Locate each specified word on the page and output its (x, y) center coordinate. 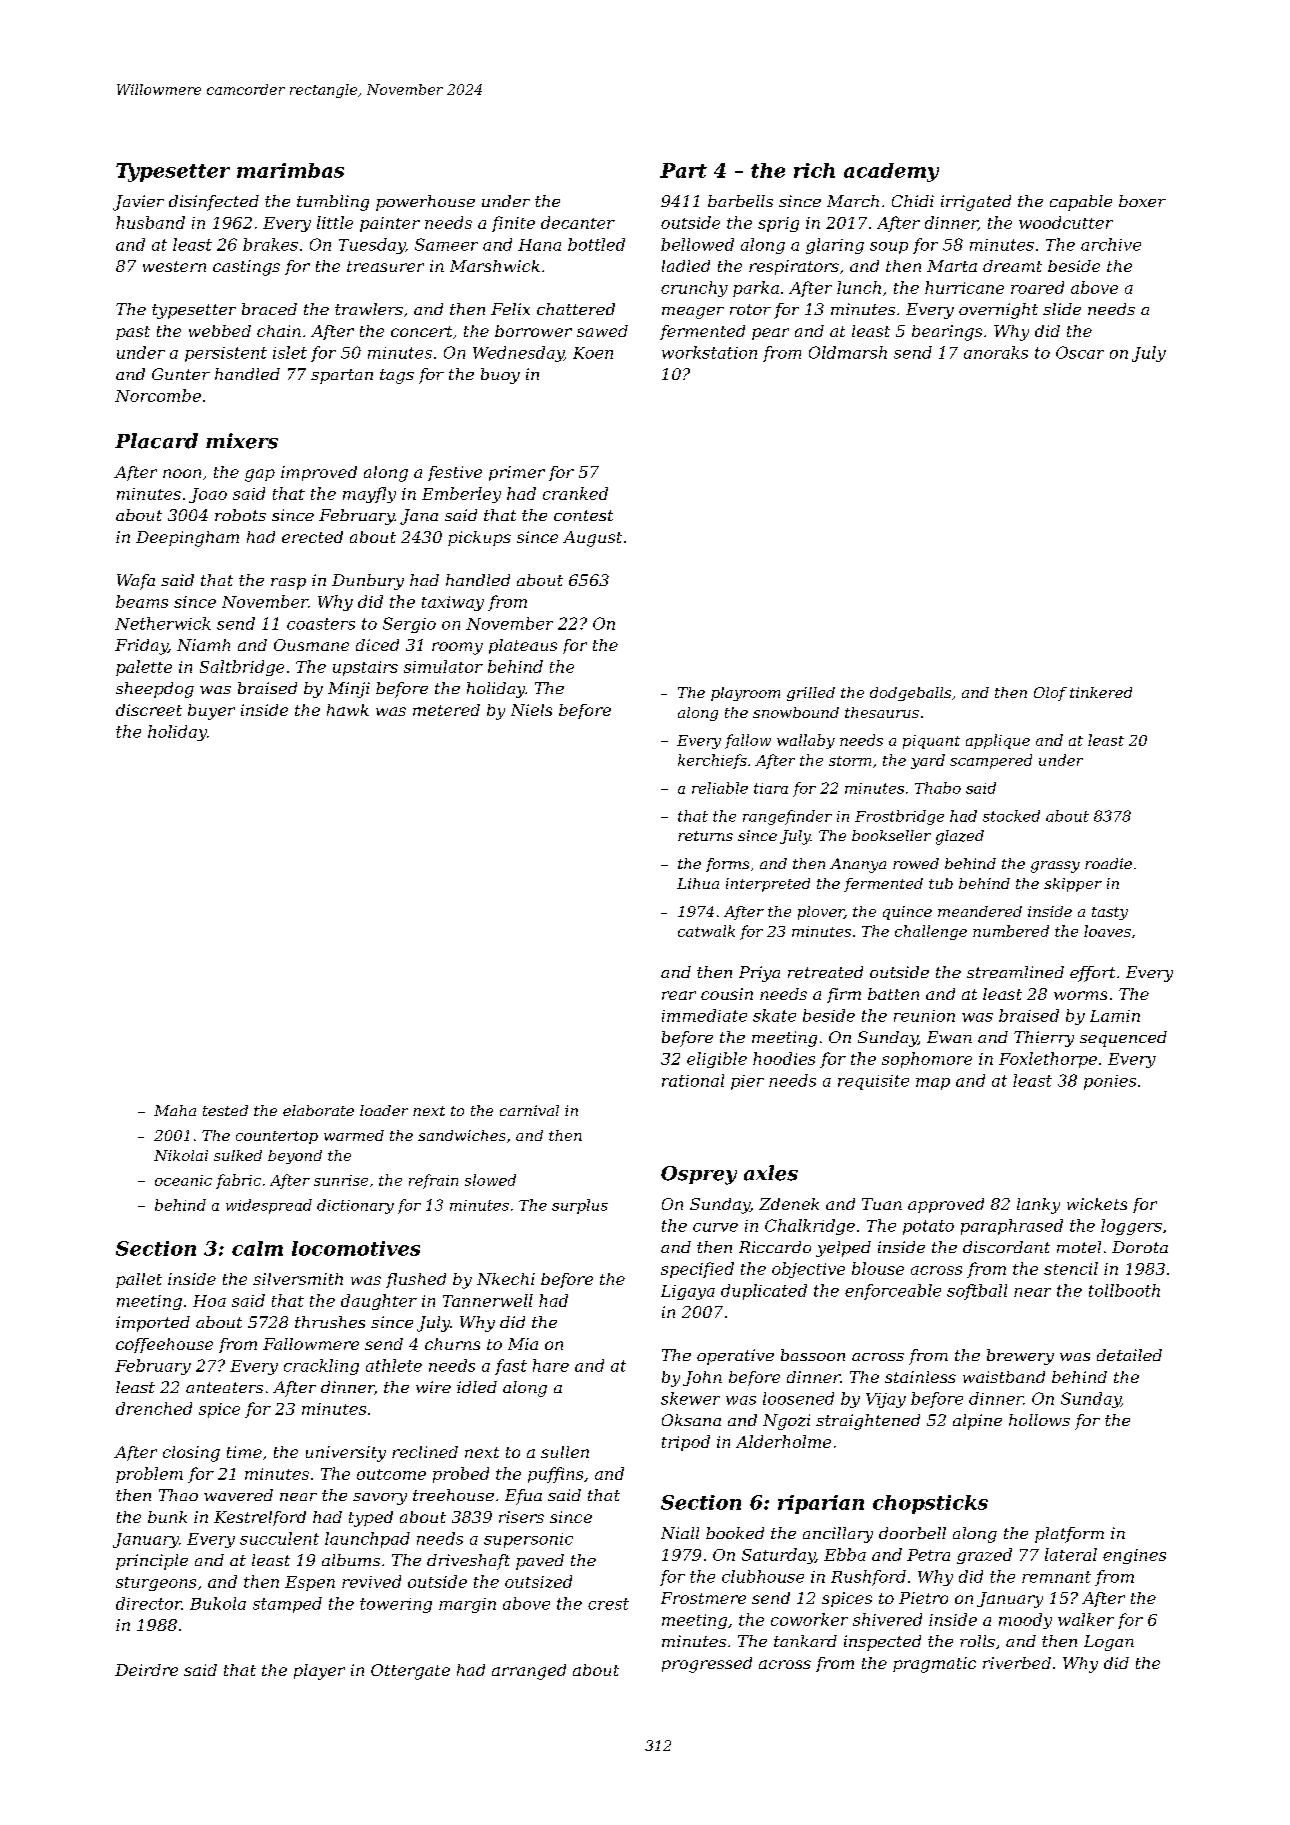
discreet (149, 710)
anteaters (224, 1387)
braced (269, 309)
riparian (821, 1504)
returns (705, 836)
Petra (928, 1555)
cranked (575, 493)
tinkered (1101, 692)
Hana (539, 245)
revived (371, 1581)
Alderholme (783, 1441)
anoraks (996, 352)
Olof (1050, 694)
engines (1134, 1556)
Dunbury (368, 582)
